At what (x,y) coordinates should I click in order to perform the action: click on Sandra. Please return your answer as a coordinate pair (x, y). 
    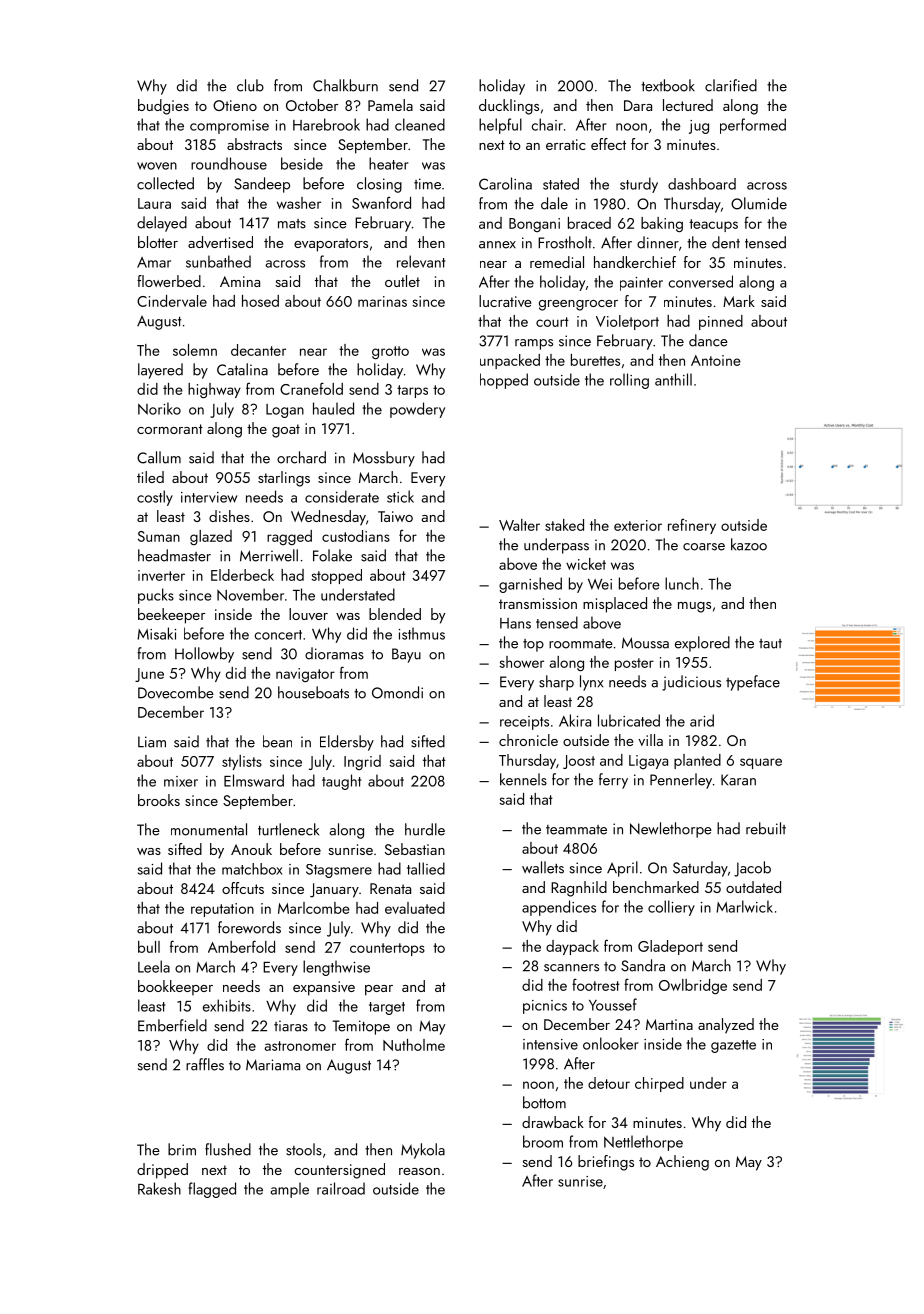
    Looking at the image, I should click on (643, 965).
